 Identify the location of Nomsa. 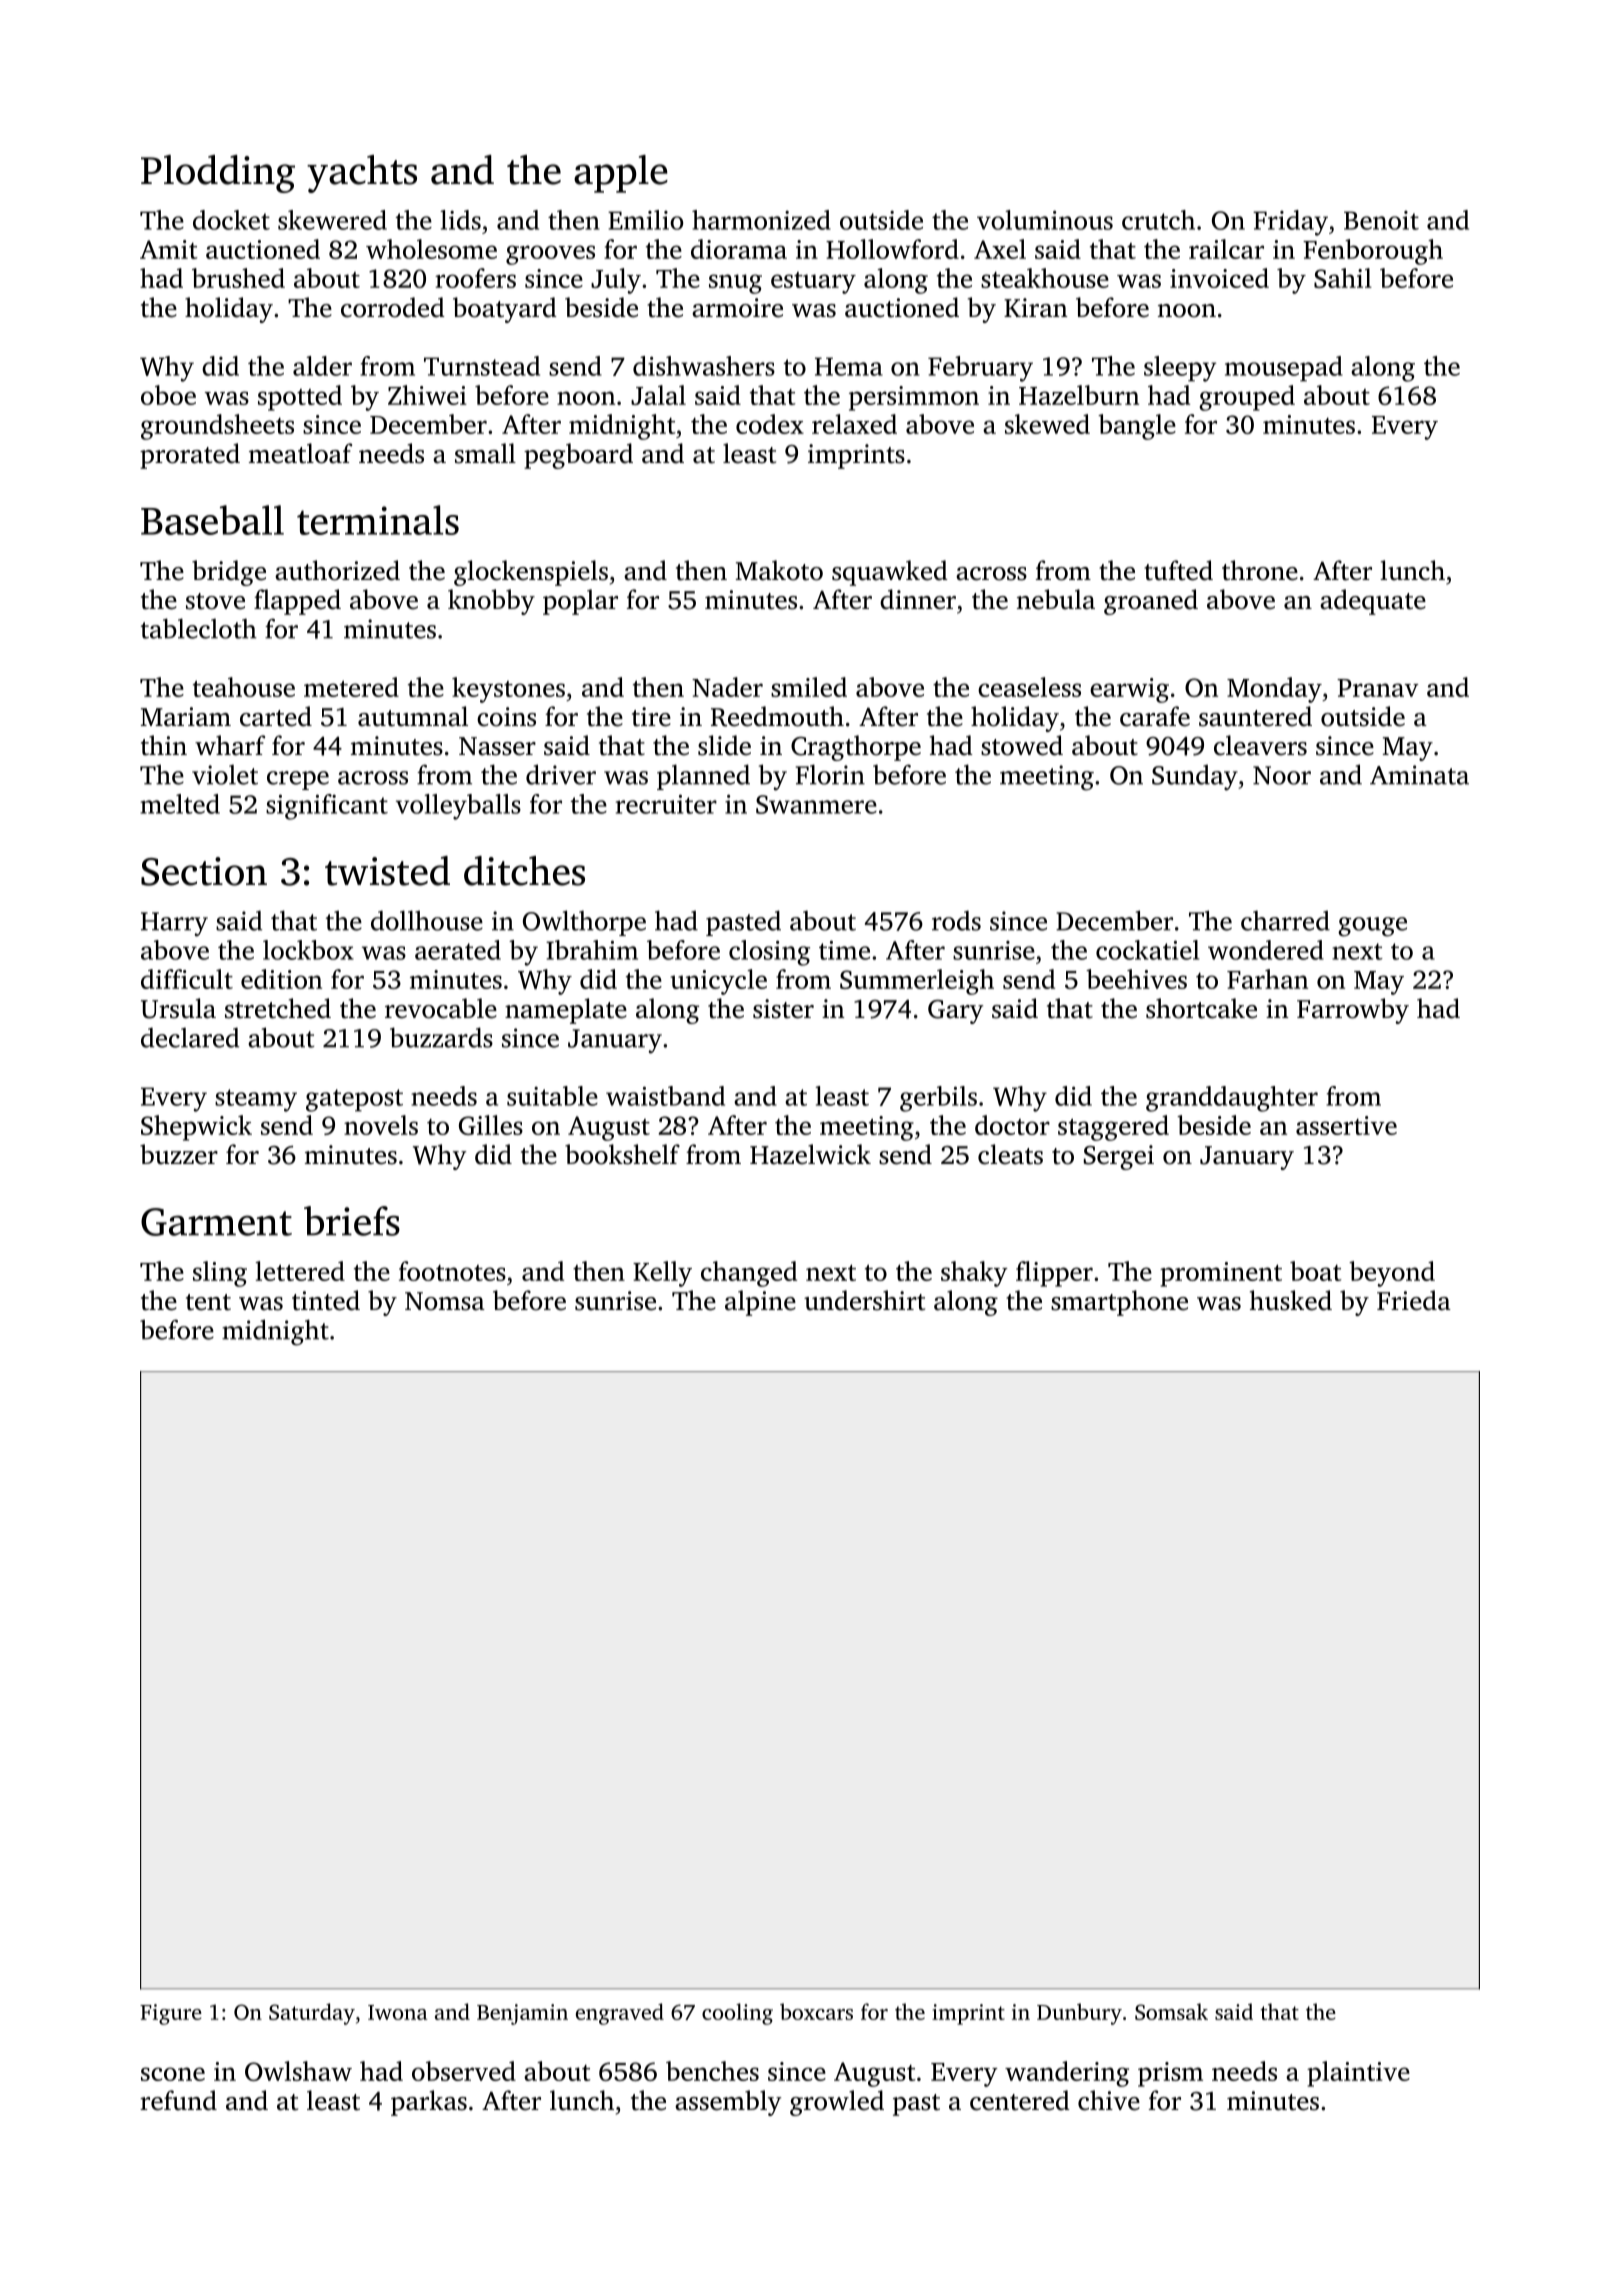
(445, 1301).
